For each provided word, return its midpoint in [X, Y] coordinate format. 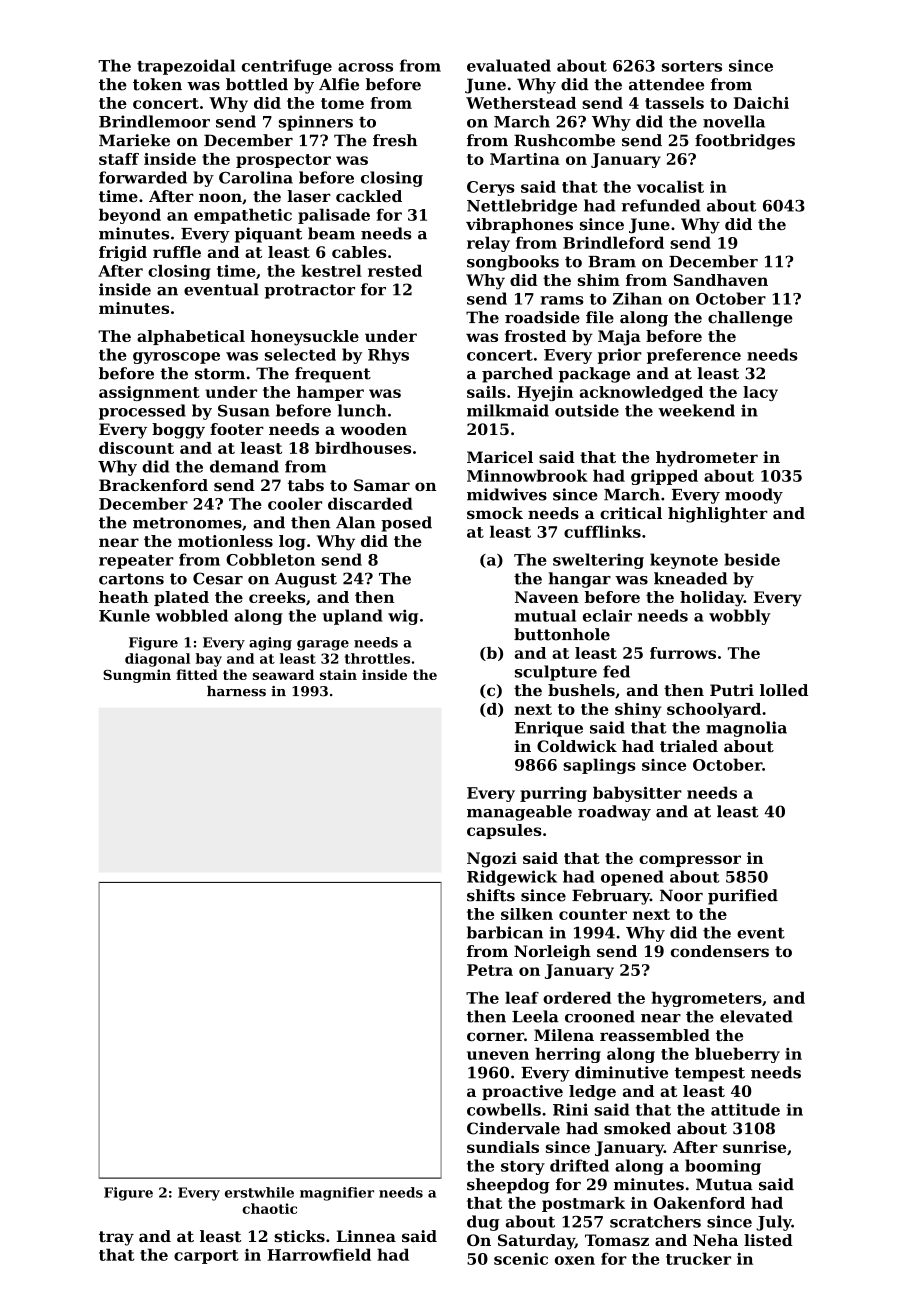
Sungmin [137, 676]
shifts [491, 895]
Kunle [124, 615]
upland [353, 617]
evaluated [509, 65]
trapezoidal [186, 67]
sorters [692, 66]
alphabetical [191, 337]
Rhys [388, 356]
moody [754, 496]
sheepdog [508, 1186]
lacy [760, 393]
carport [206, 1257]
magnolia [746, 729]
